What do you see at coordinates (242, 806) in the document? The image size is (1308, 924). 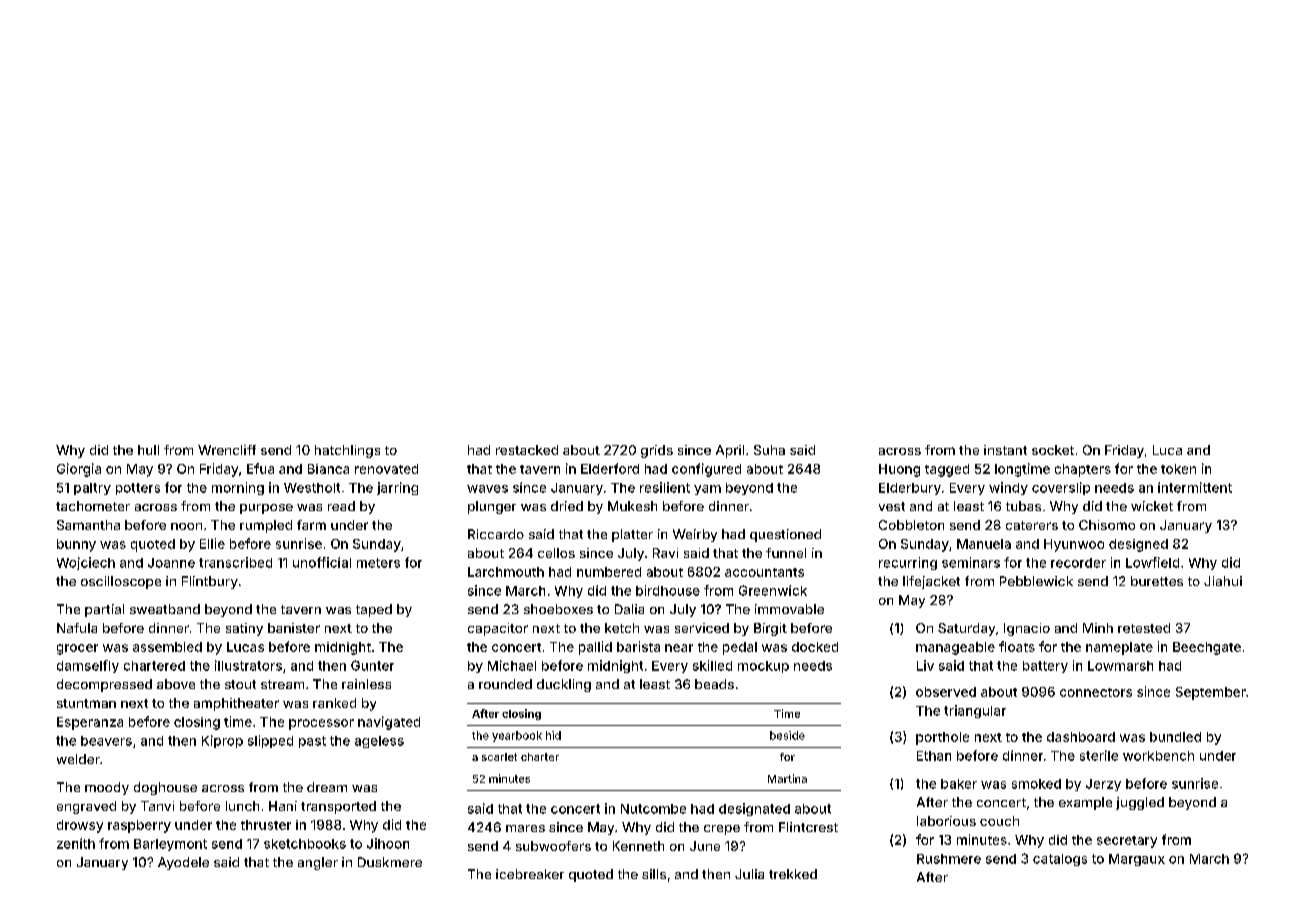 I see `lunch` at bounding box center [242, 806].
